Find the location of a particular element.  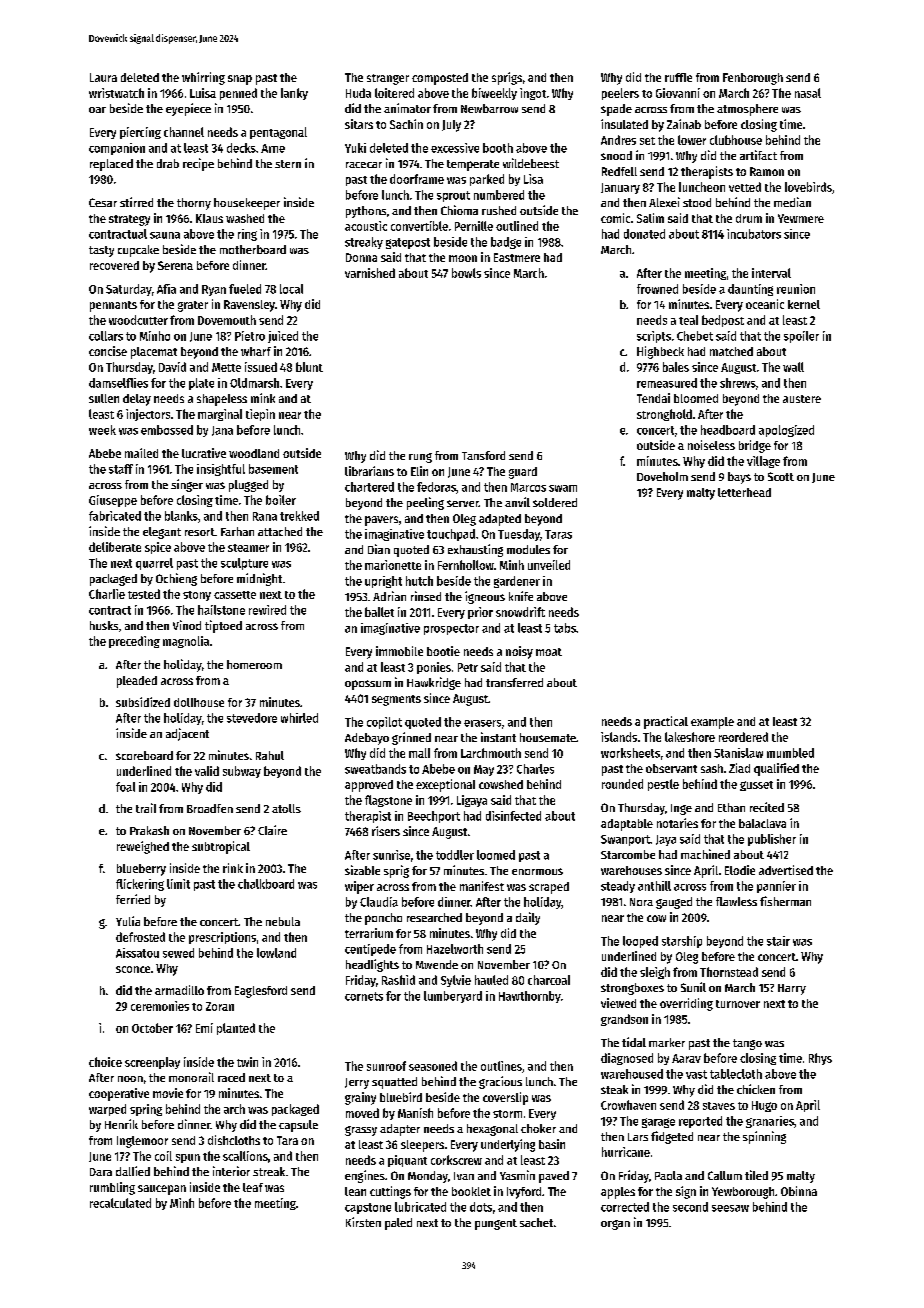

paled is located at coordinates (398, 1224).
